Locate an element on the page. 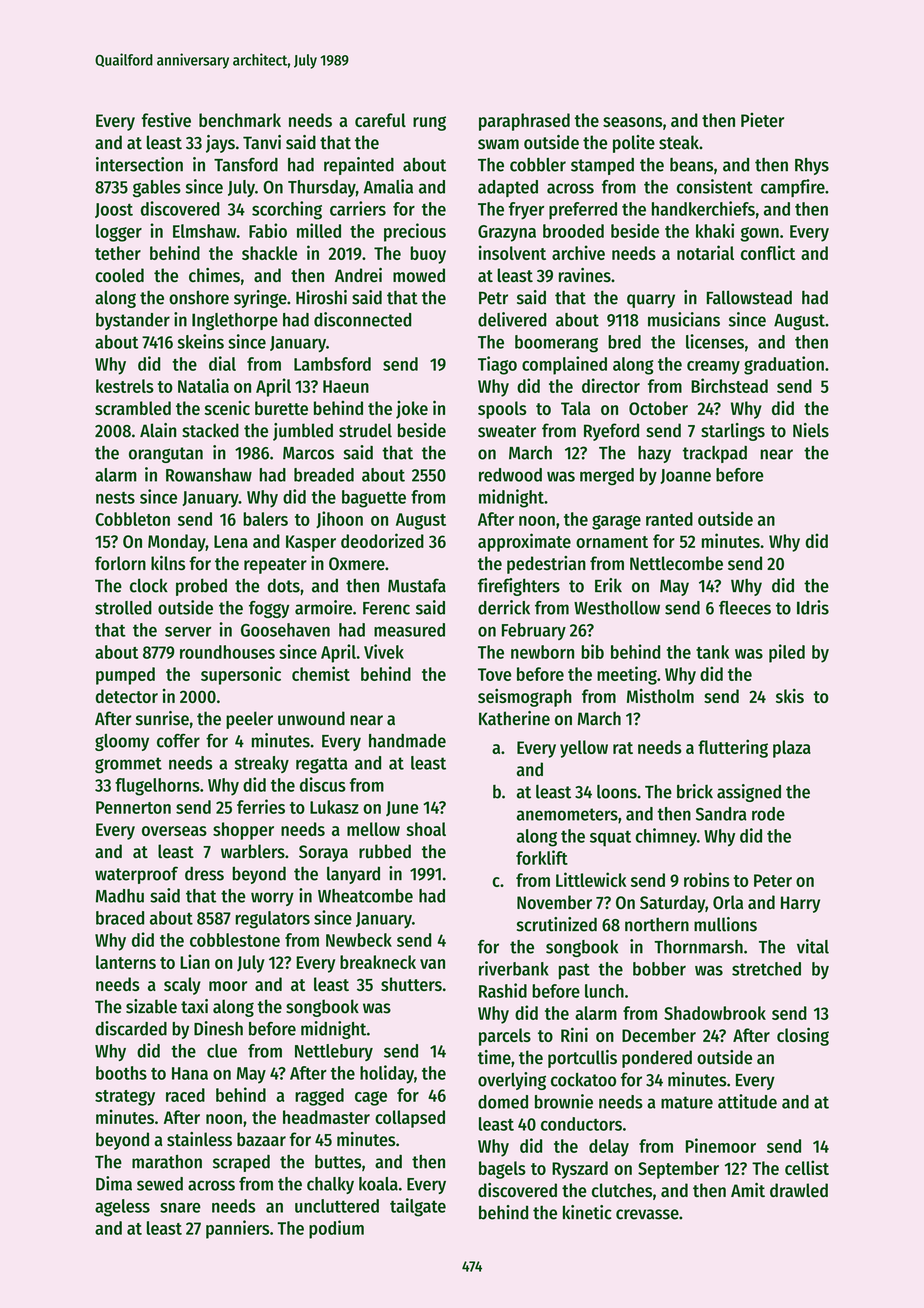 Image resolution: width=924 pixels, height=1308 pixels. Nettlebury is located at coordinates (334, 1052).
